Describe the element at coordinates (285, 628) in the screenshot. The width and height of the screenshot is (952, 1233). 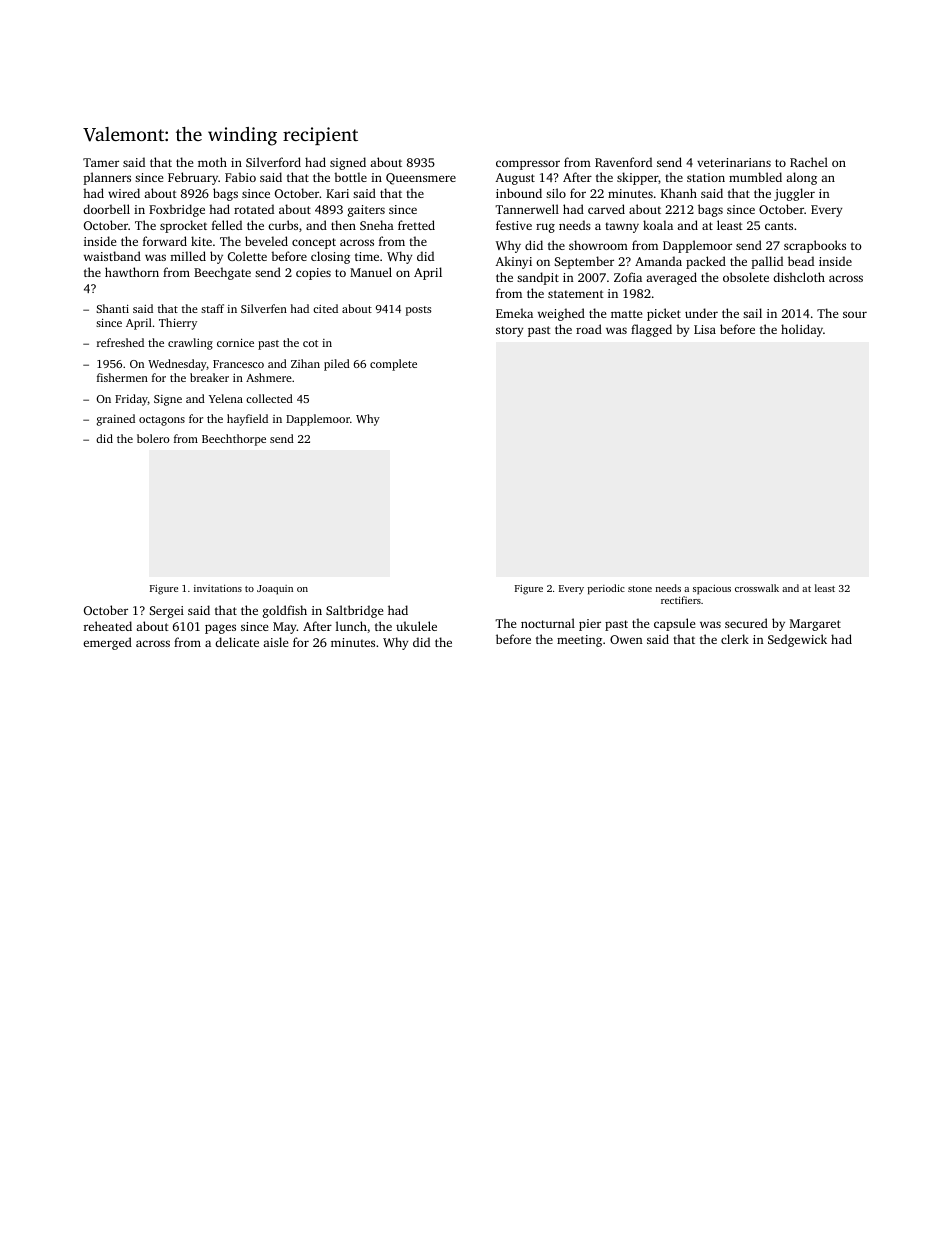
I see `May` at that location.
